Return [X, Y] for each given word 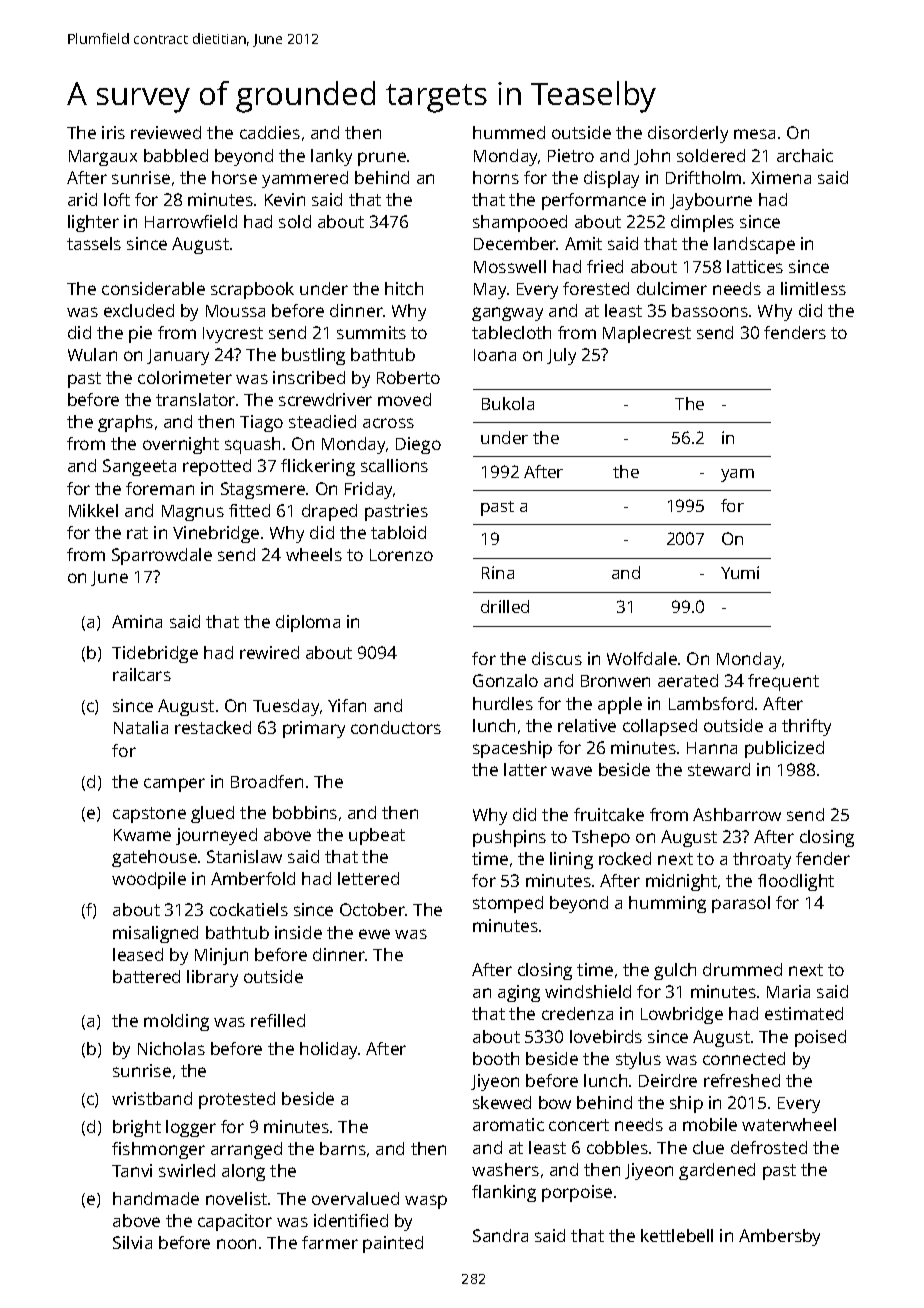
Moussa [235, 311]
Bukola [508, 403]
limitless [813, 288]
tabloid [398, 532]
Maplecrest [647, 334]
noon [236, 1244]
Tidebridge [155, 654]
